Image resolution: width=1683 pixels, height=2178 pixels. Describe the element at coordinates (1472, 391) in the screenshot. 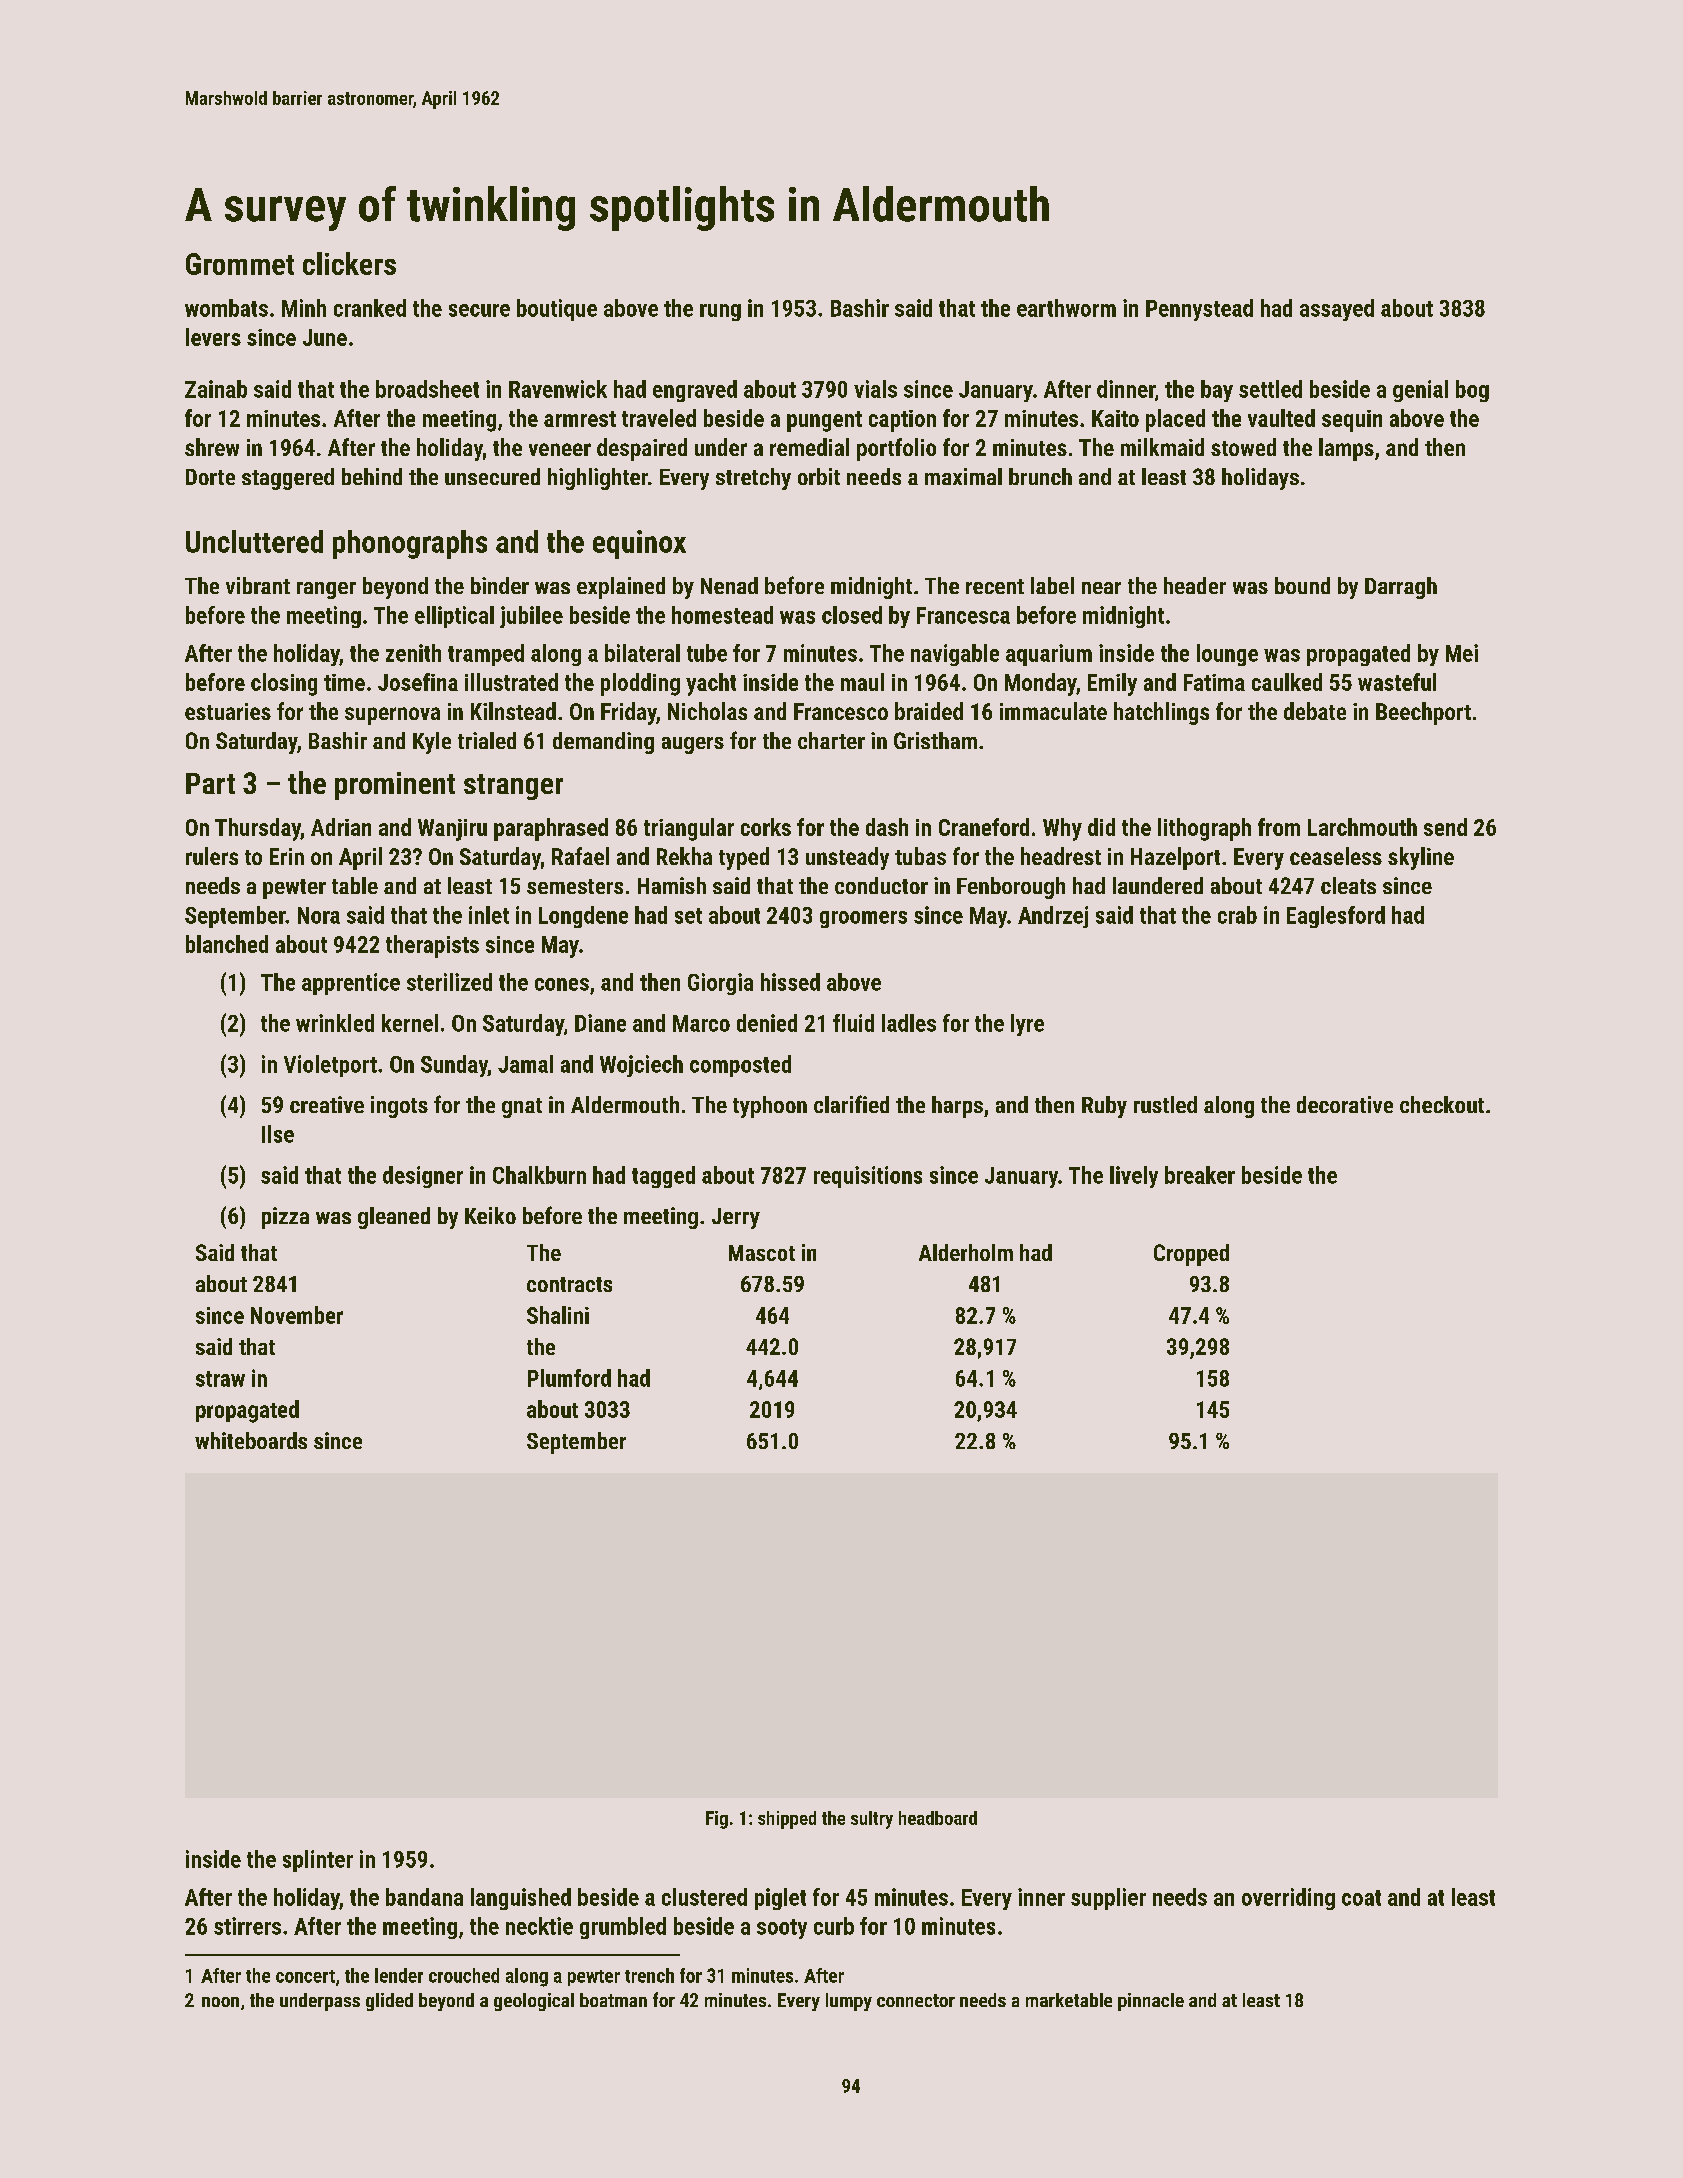

I see `bog` at that location.
